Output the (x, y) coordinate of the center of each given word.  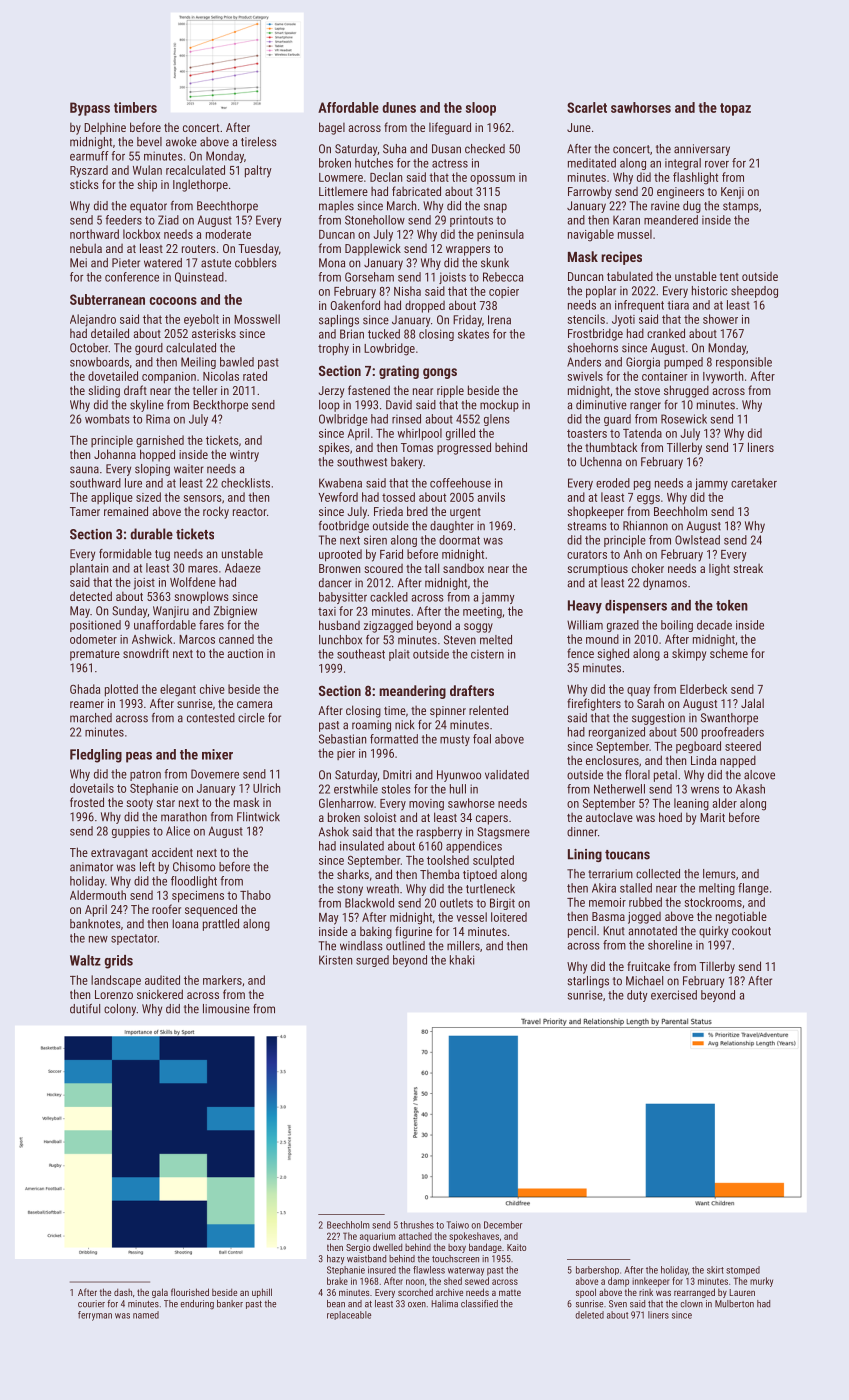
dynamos (665, 584)
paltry (258, 171)
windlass (361, 946)
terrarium (610, 874)
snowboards (99, 362)
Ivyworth (723, 377)
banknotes (95, 924)
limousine (226, 1009)
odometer (93, 639)
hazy (336, 1260)
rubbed (645, 902)
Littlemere (343, 191)
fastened (369, 390)
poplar (601, 292)
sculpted (493, 861)
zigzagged (388, 627)
